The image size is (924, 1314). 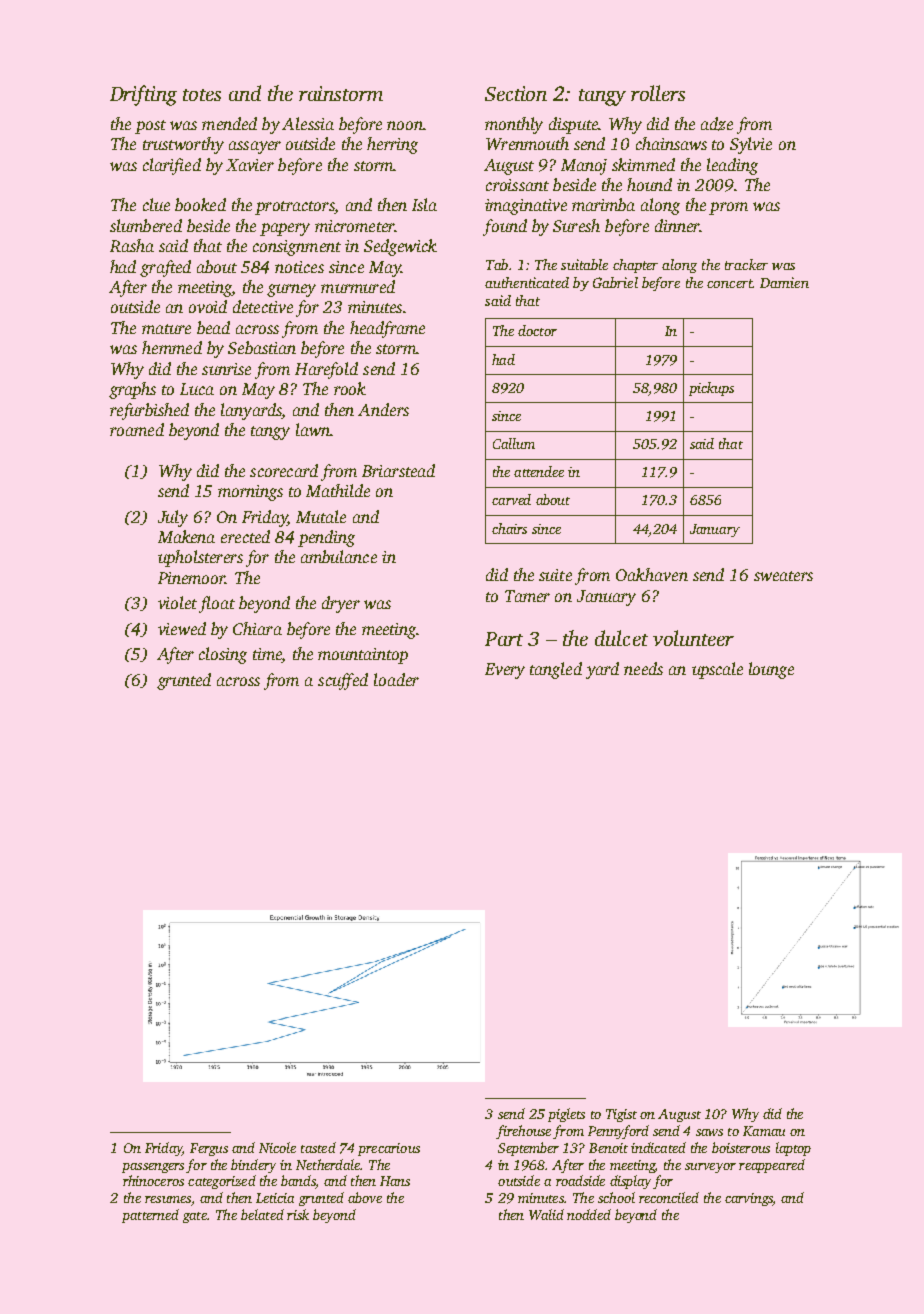 I want to click on Alessia, so click(x=308, y=123).
